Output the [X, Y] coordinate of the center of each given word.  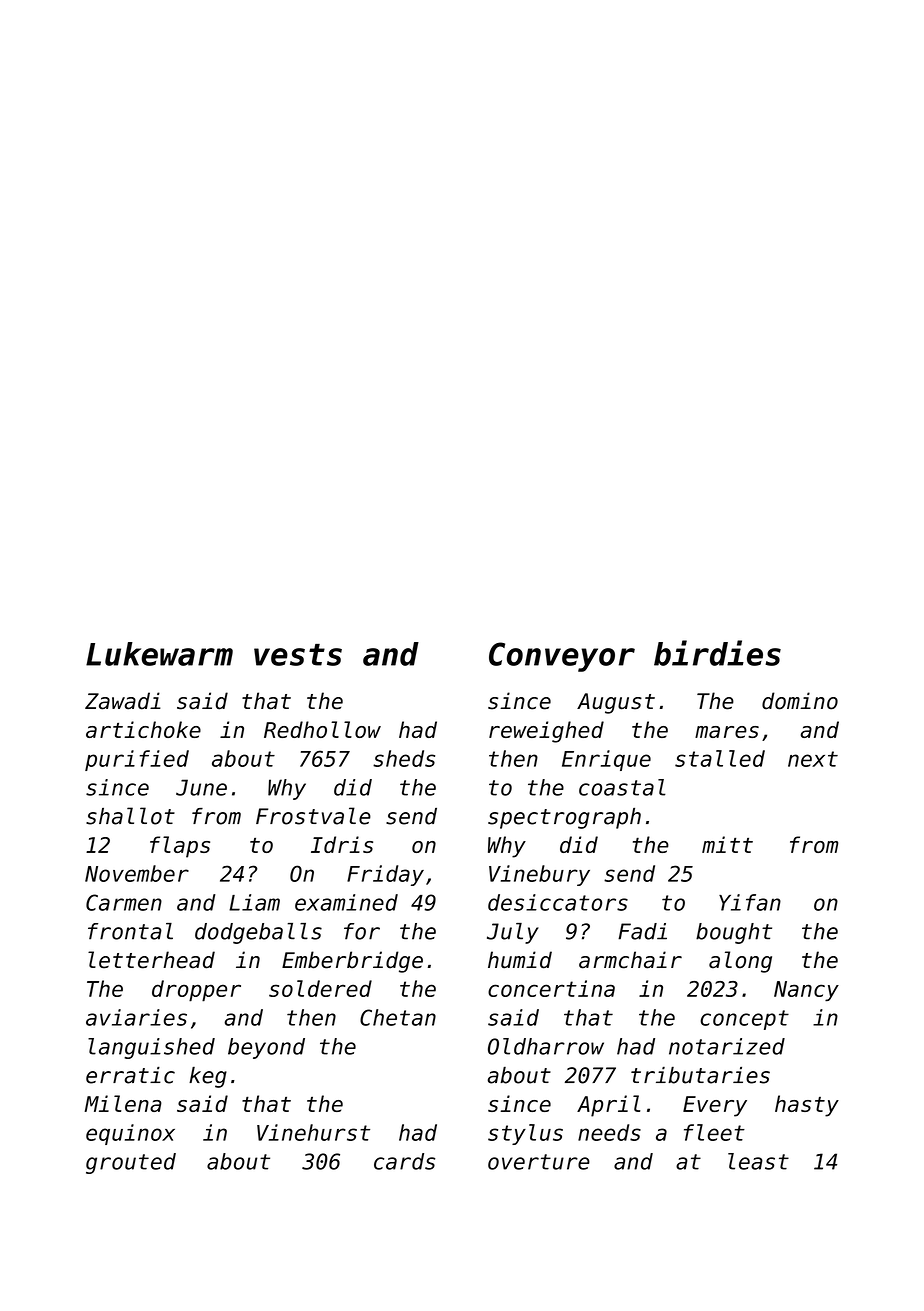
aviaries [136, 1017]
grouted [131, 1163]
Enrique [606, 760]
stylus [525, 1134]
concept [745, 1020]
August [616, 703]
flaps [180, 847]
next [813, 759]
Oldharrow [546, 1046]
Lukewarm [159, 654]
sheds [404, 758]
